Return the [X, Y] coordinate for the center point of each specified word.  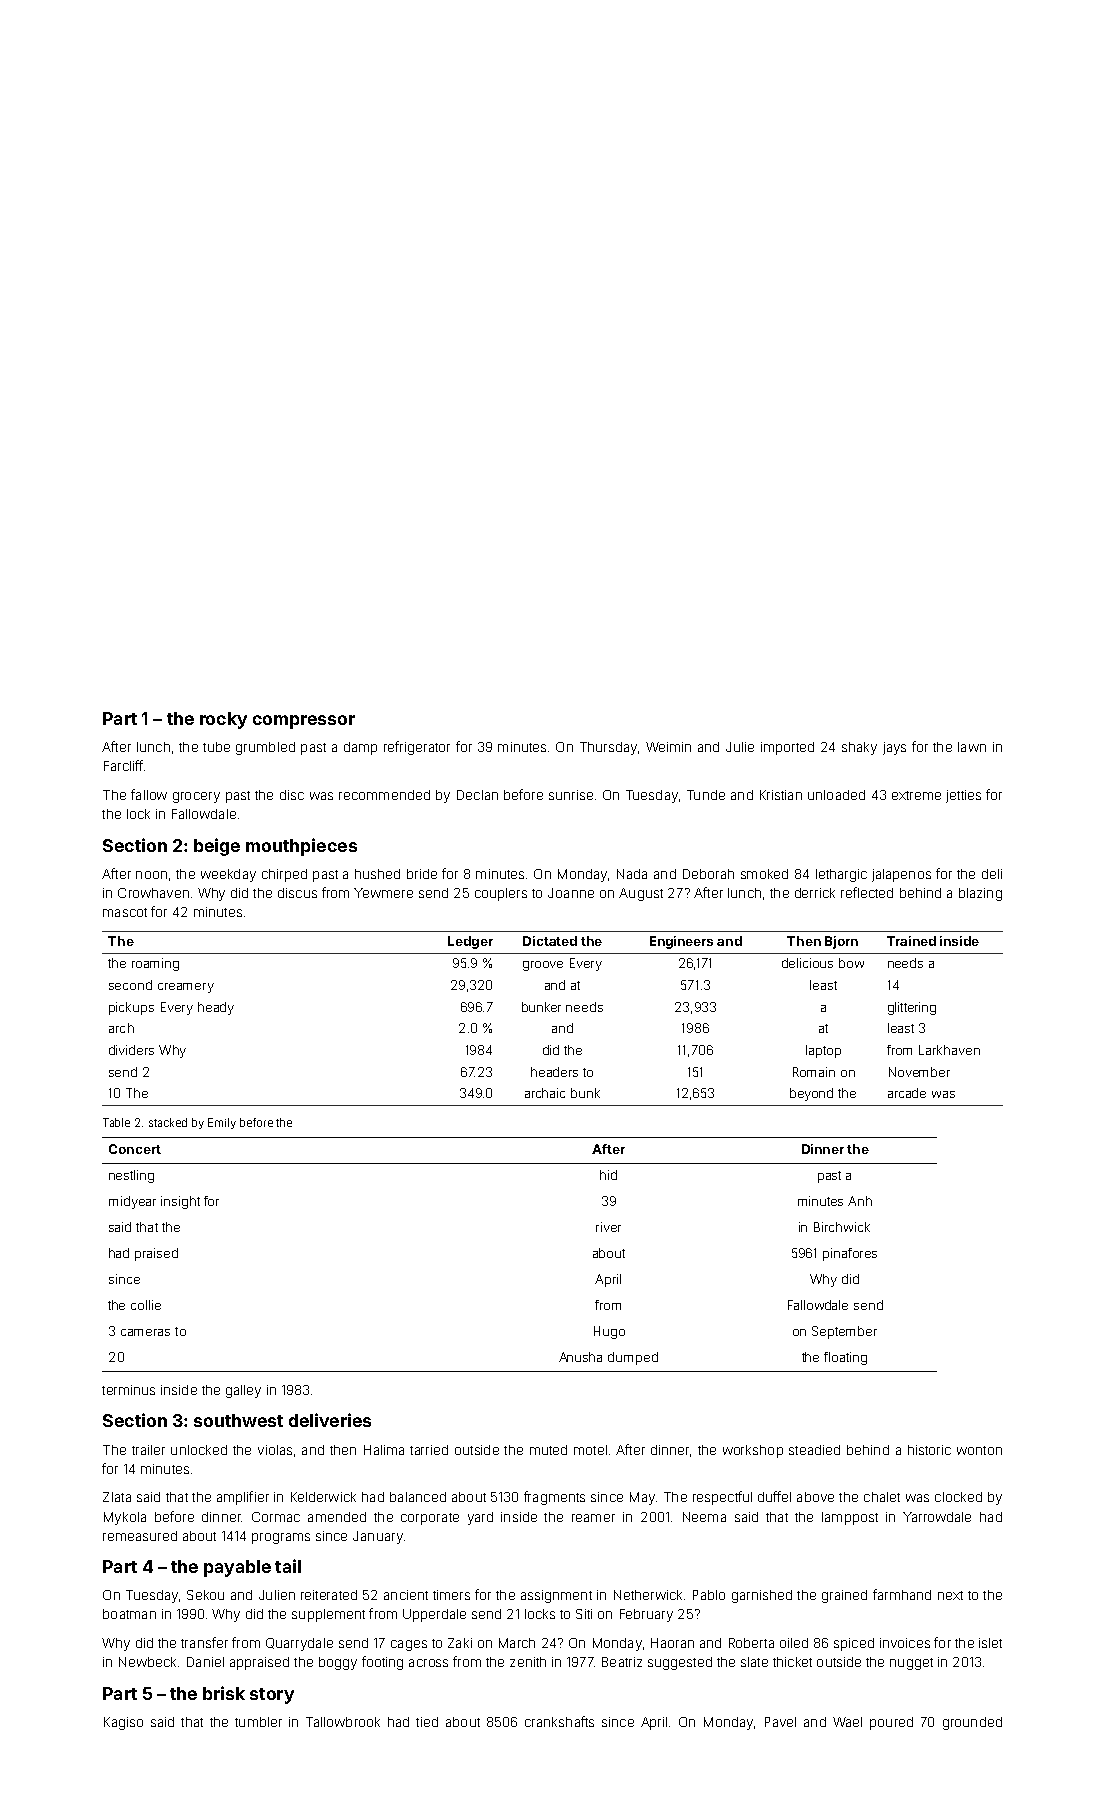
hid [608, 1175]
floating [845, 1358]
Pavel [780, 1722]
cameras [145, 1332]
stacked [168, 1122]
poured [891, 1723]
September [844, 1332]
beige [217, 847]
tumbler [258, 1722]
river [608, 1227]
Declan [477, 795]
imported [787, 748]
